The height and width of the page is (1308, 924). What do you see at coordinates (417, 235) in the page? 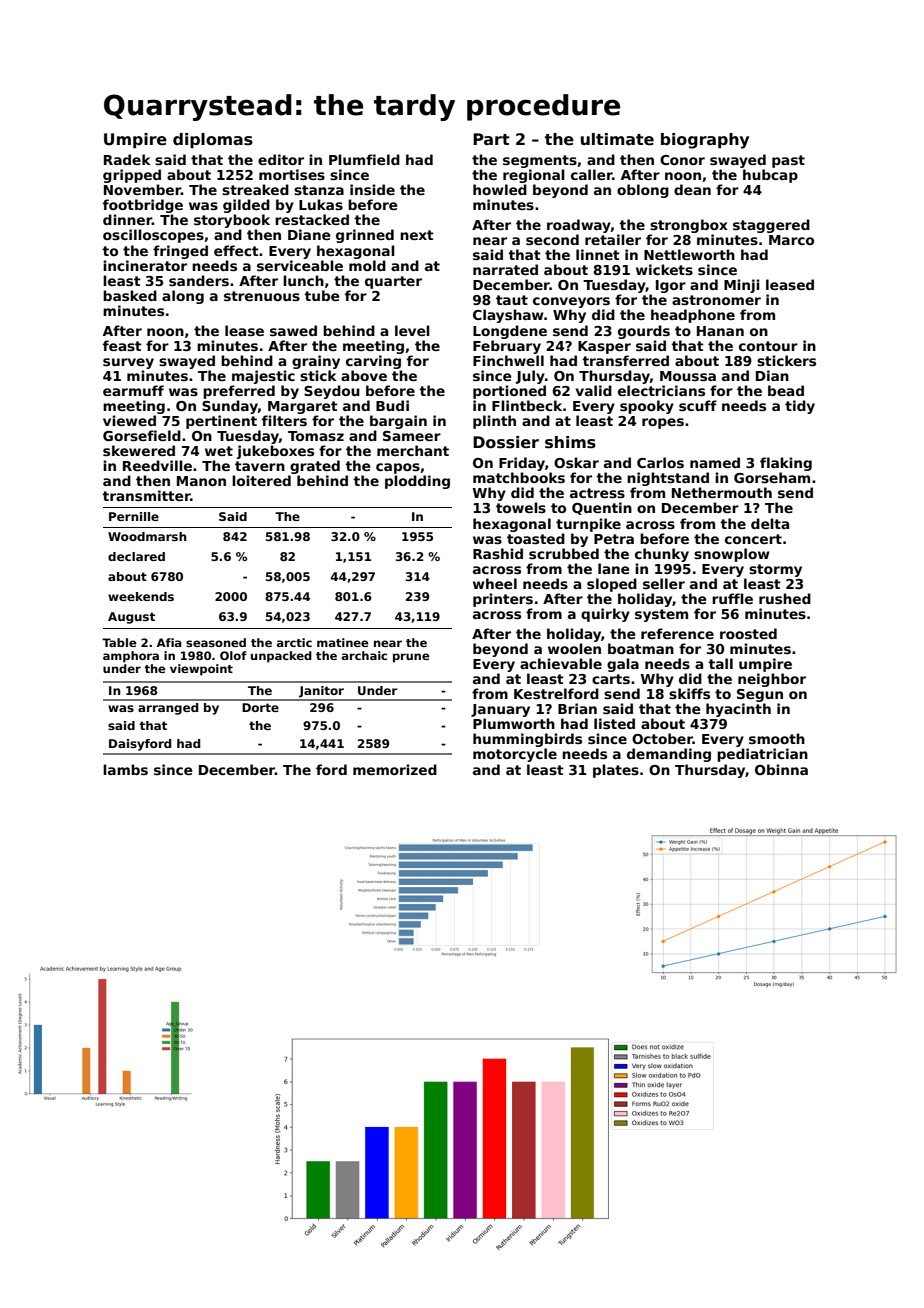
I see `next` at bounding box center [417, 235].
